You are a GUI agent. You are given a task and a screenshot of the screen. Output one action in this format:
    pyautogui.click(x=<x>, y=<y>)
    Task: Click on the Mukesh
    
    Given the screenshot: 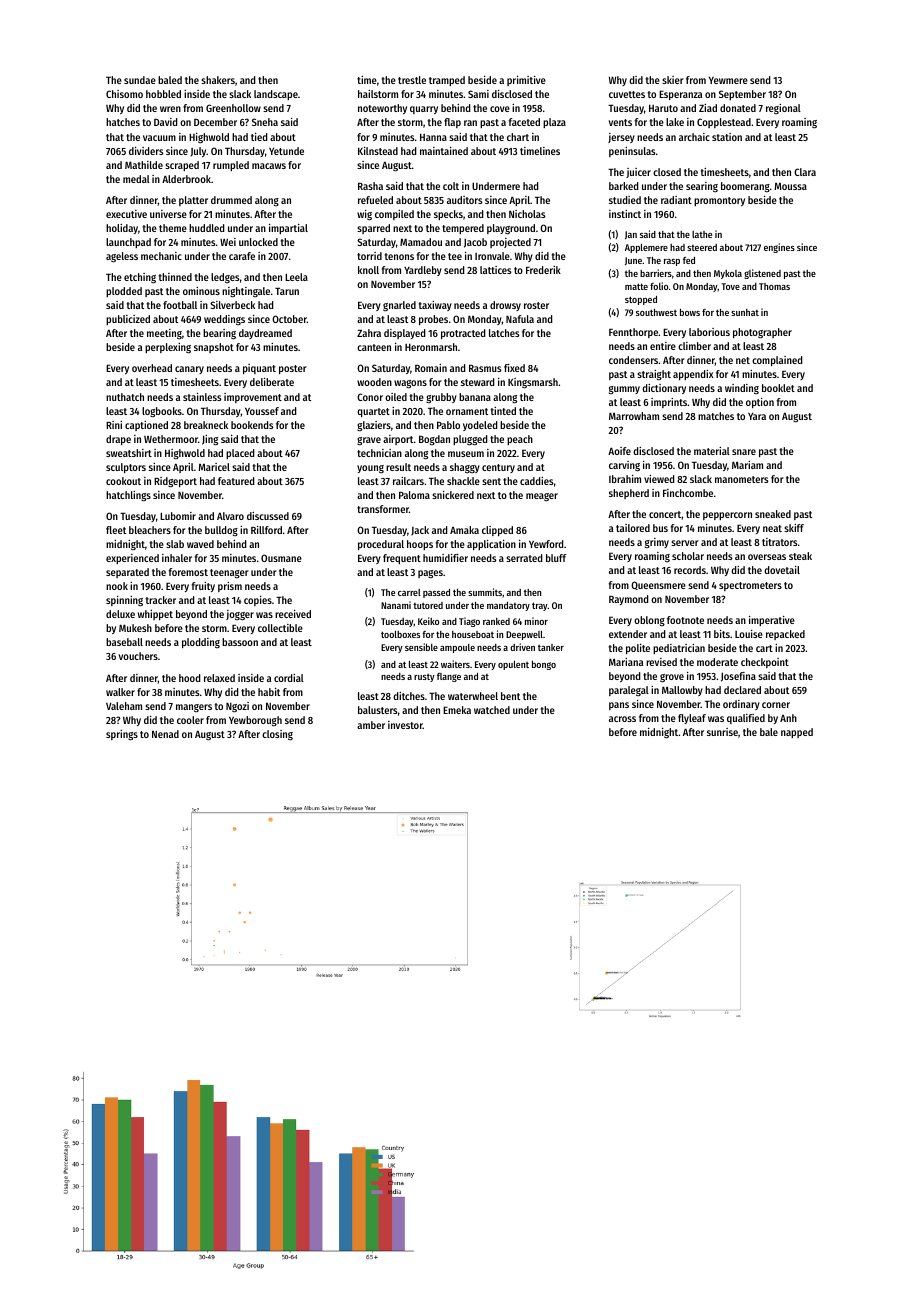 What is the action you would take?
    pyautogui.click(x=135, y=628)
